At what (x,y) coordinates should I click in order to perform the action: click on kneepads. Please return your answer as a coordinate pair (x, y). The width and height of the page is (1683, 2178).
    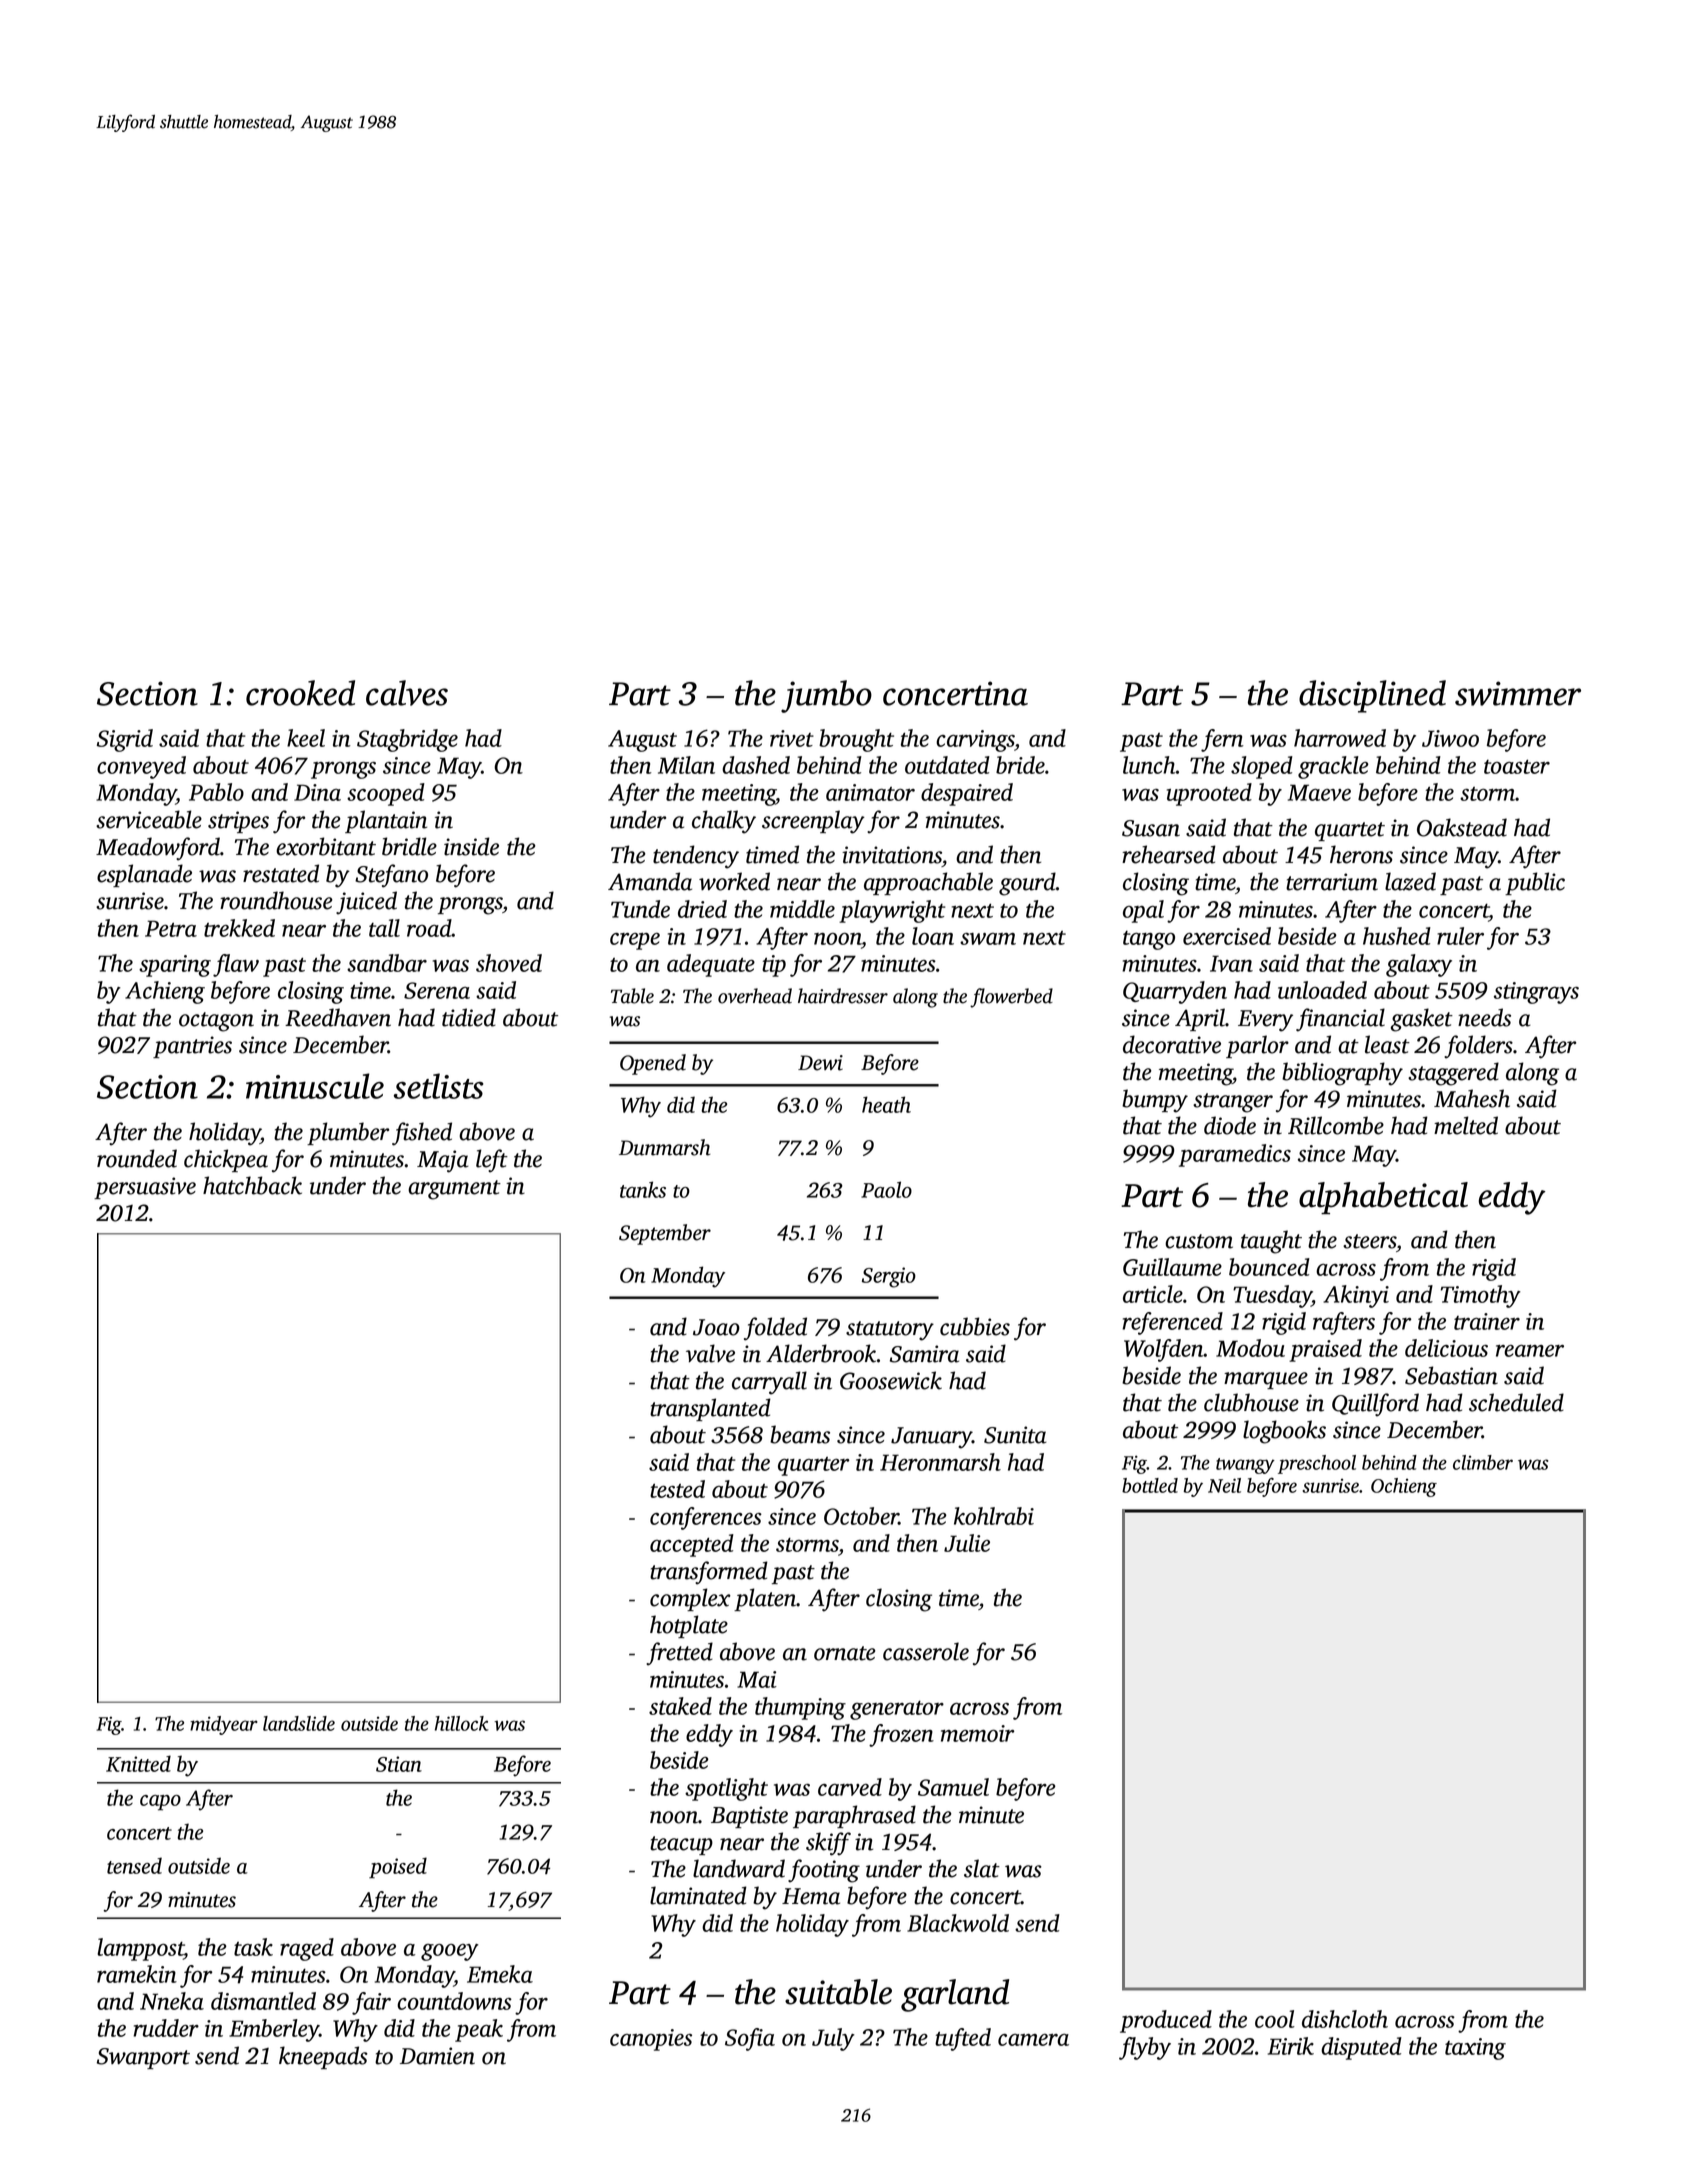
    Looking at the image, I should click on (323, 2057).
